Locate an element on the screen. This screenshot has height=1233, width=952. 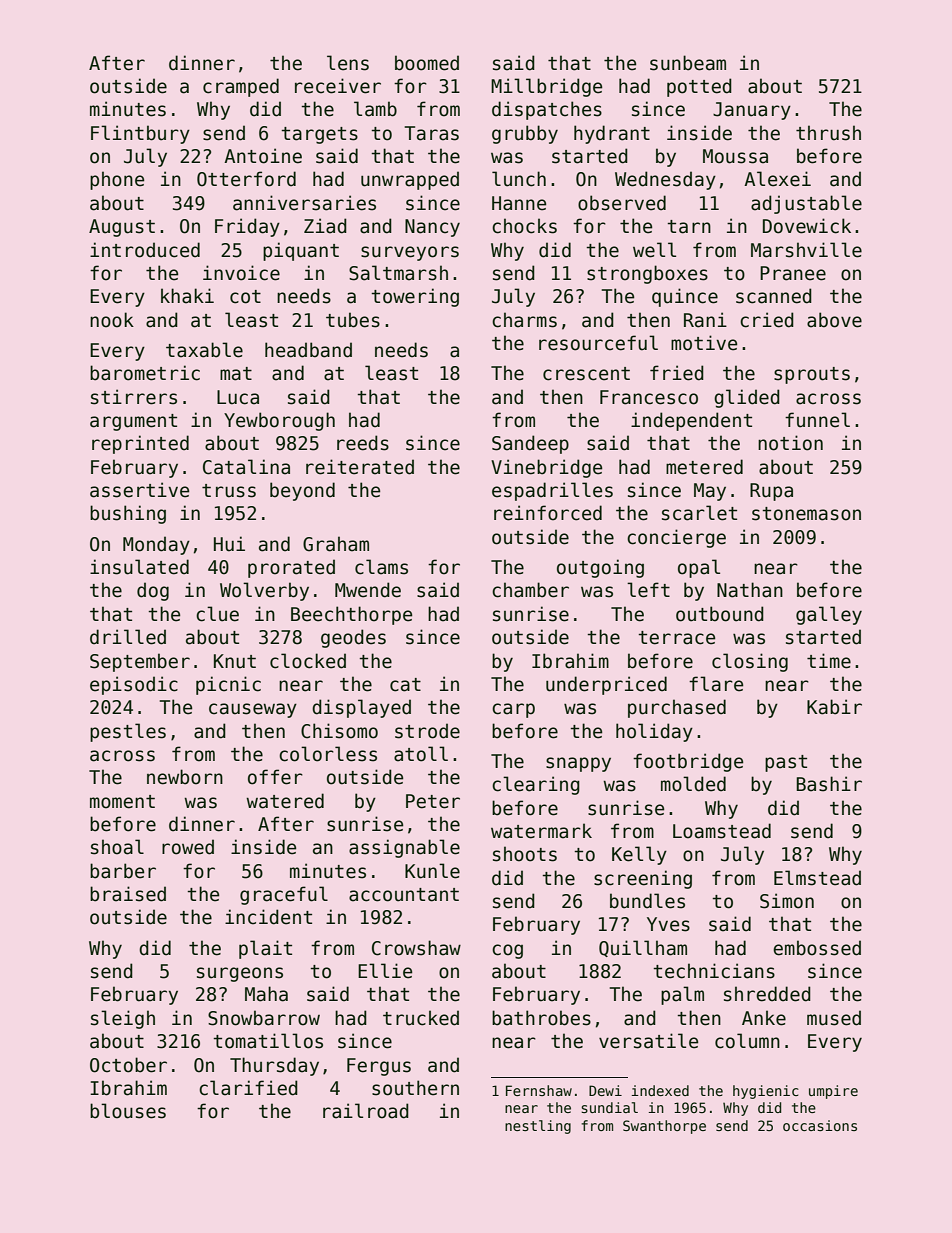
braised is located at coordinates (128, 894).
